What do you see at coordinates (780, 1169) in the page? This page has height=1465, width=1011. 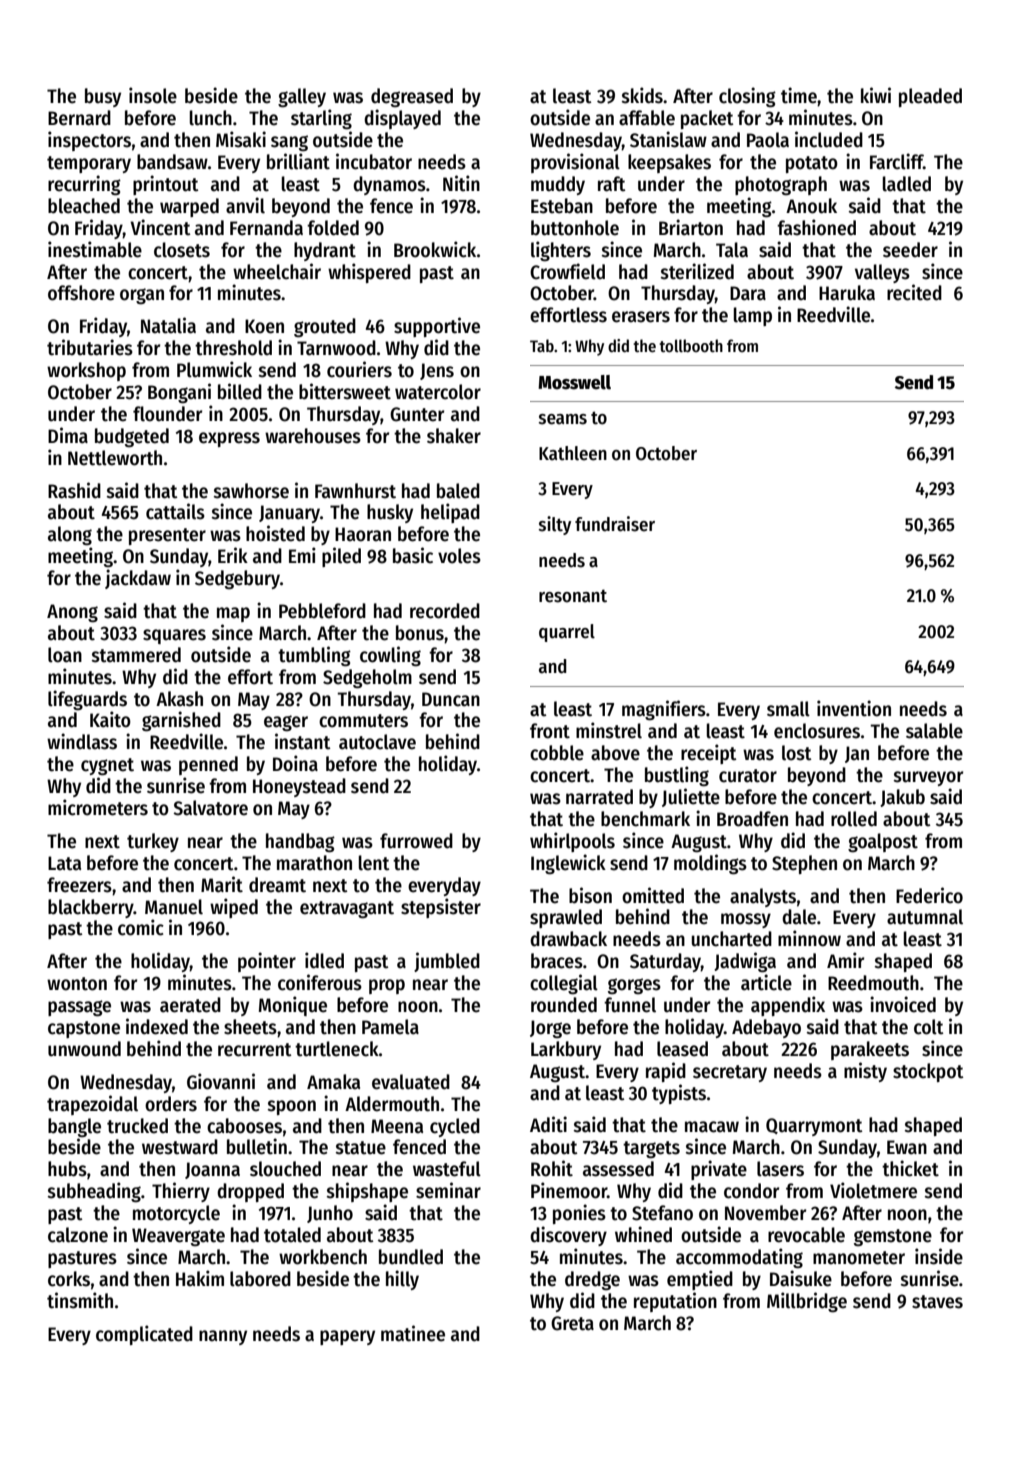 I see `lasers` at bounding box center [780, 1169].
